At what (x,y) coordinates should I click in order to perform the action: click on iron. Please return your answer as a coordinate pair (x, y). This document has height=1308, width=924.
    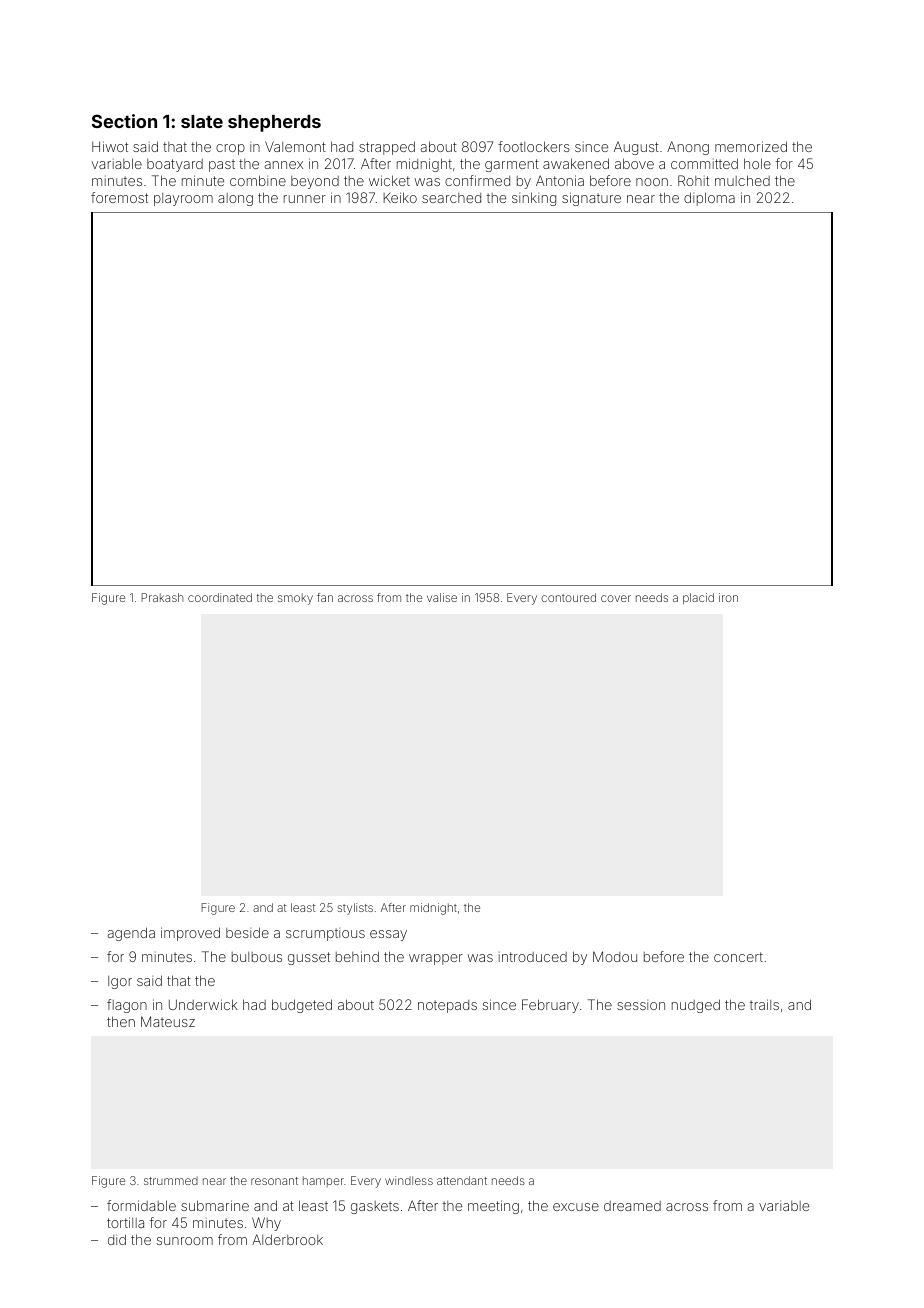
    Looking at the image, I should click on (728, 597).
